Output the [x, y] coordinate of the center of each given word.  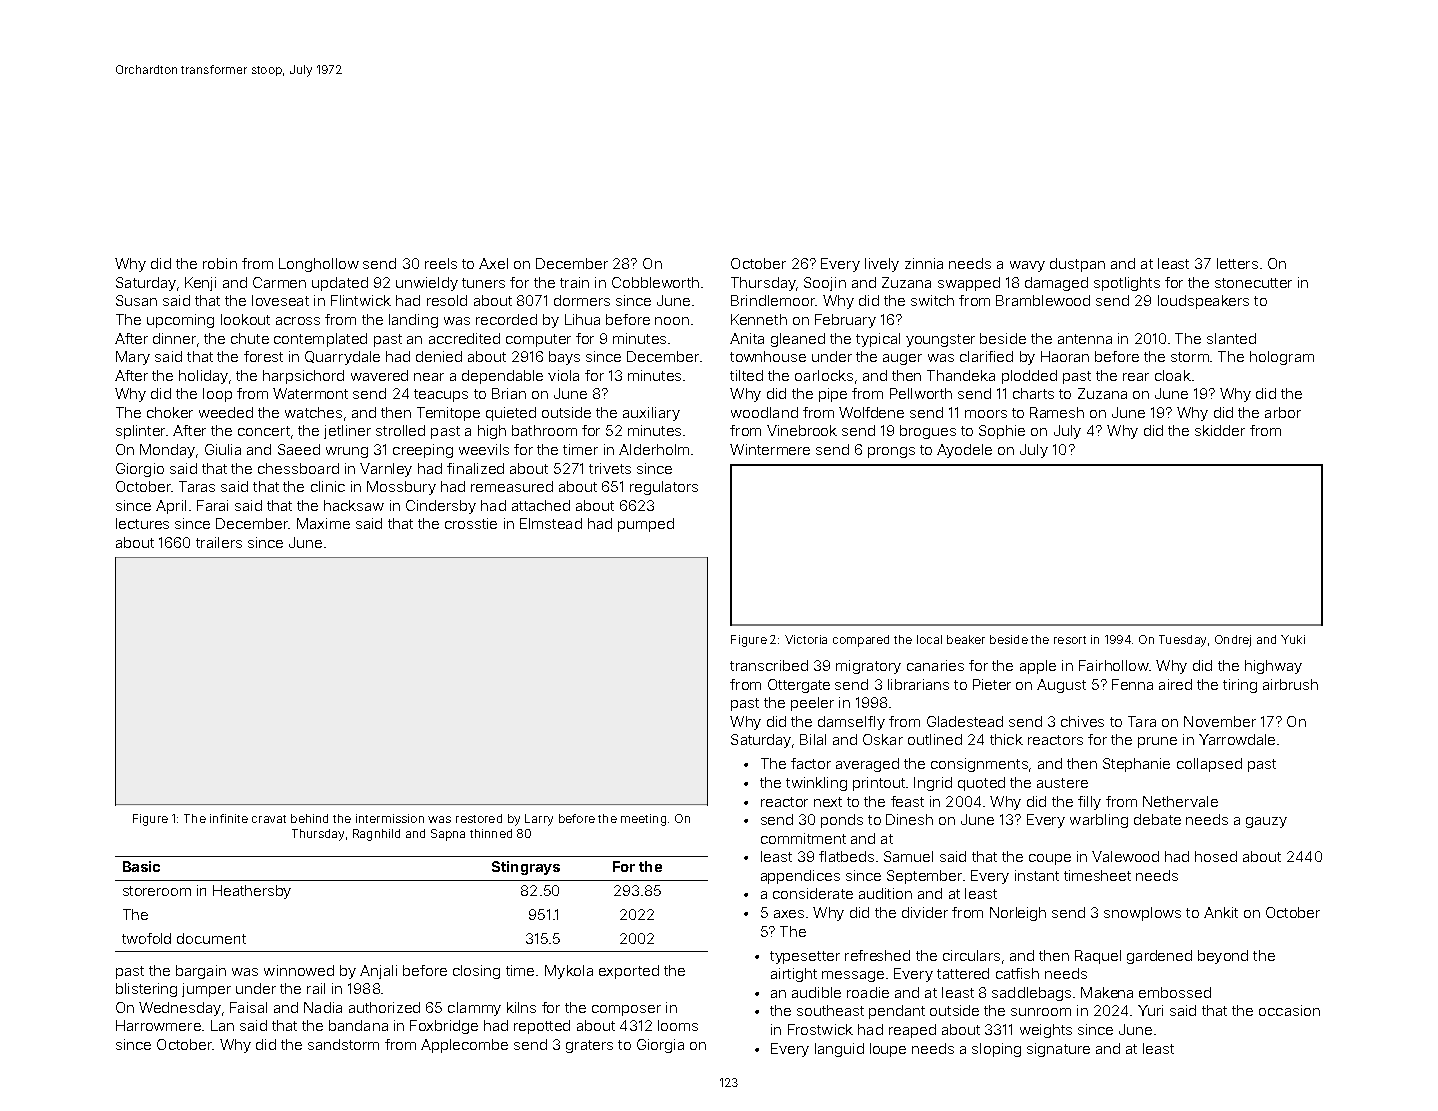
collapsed [1209, 765]
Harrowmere [158, 1025]
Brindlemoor [773, 300]
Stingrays [526, 868]
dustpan [1077, 265]
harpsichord [303, 377]
